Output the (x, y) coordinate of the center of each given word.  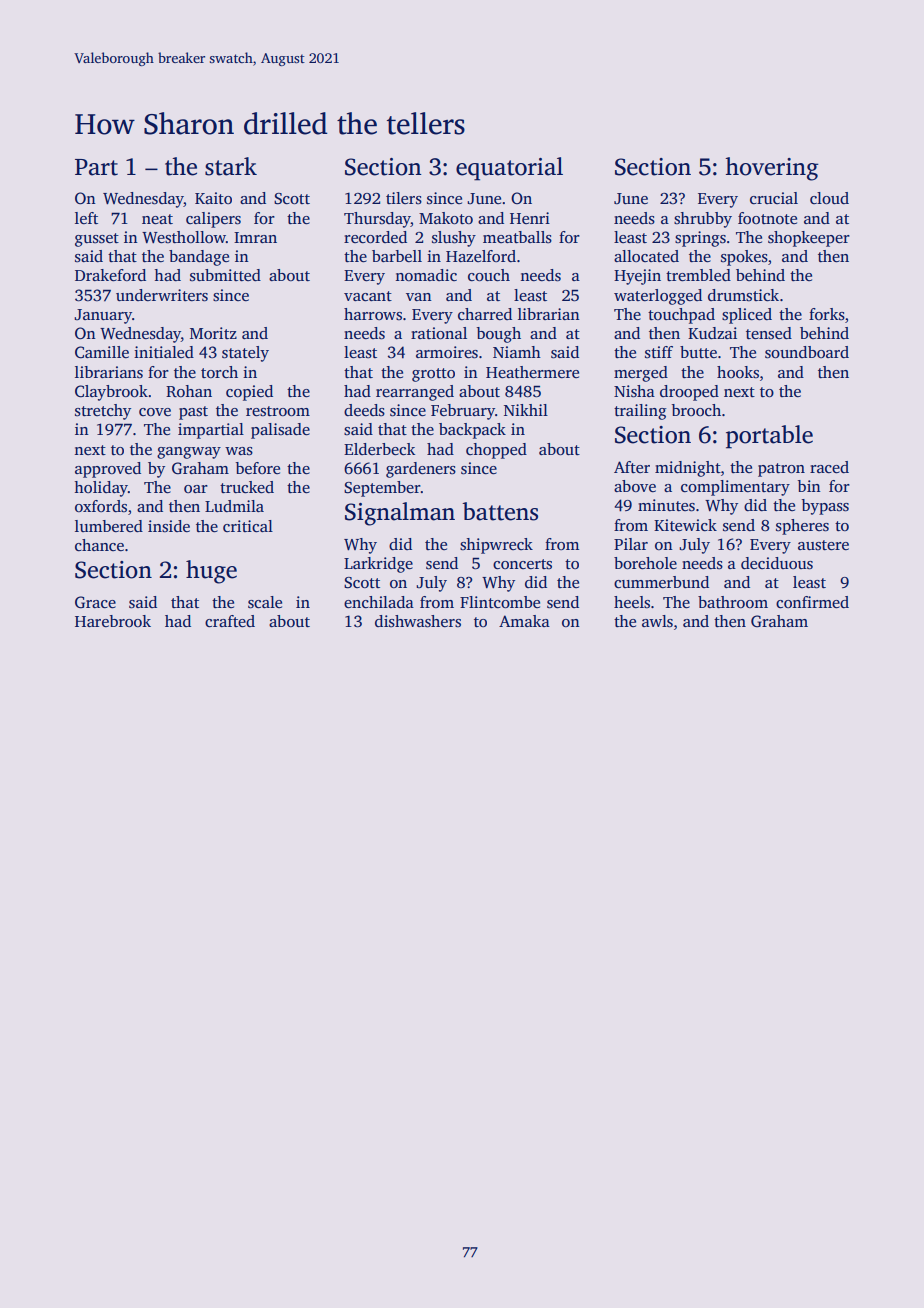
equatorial (509, 169)
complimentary (735, 488)
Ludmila (234, 506)
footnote (767, 218)
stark (231, 166)
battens (500, 511)
